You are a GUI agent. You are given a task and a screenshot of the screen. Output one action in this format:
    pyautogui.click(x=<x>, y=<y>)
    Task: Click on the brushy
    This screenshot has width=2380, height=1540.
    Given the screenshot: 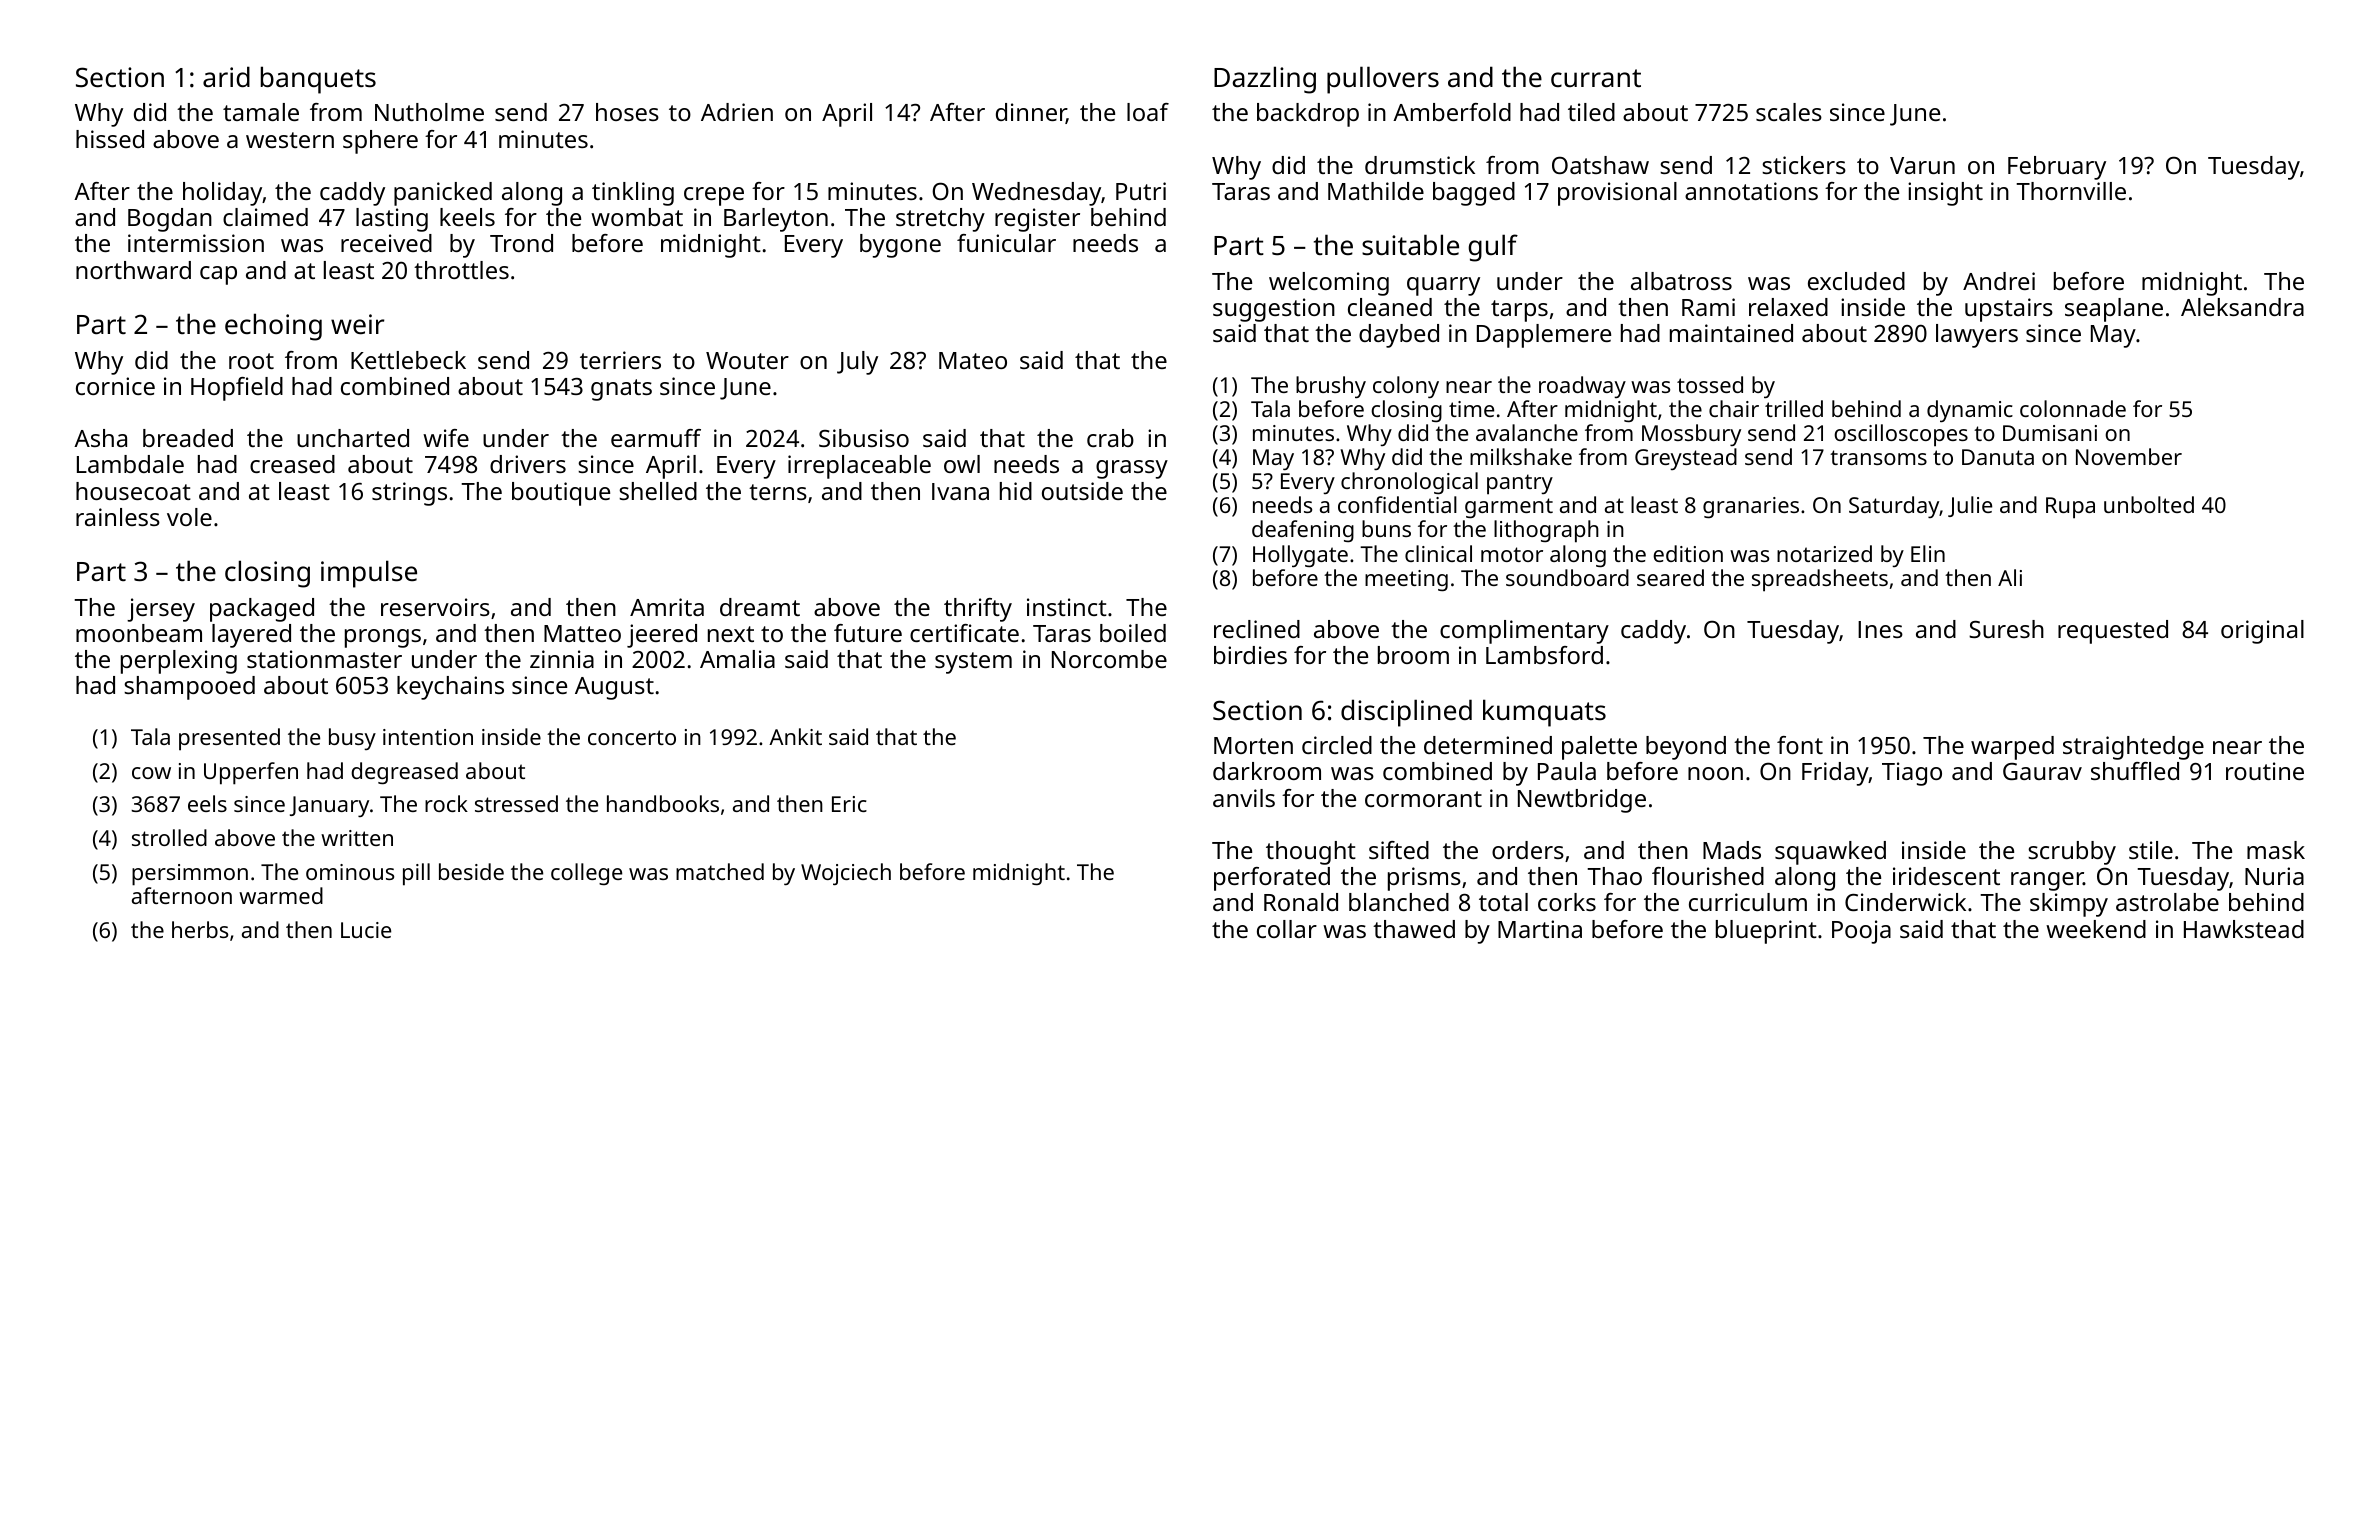 What is the action you would take?
    pyautogui.click(x=1331, y=387)
